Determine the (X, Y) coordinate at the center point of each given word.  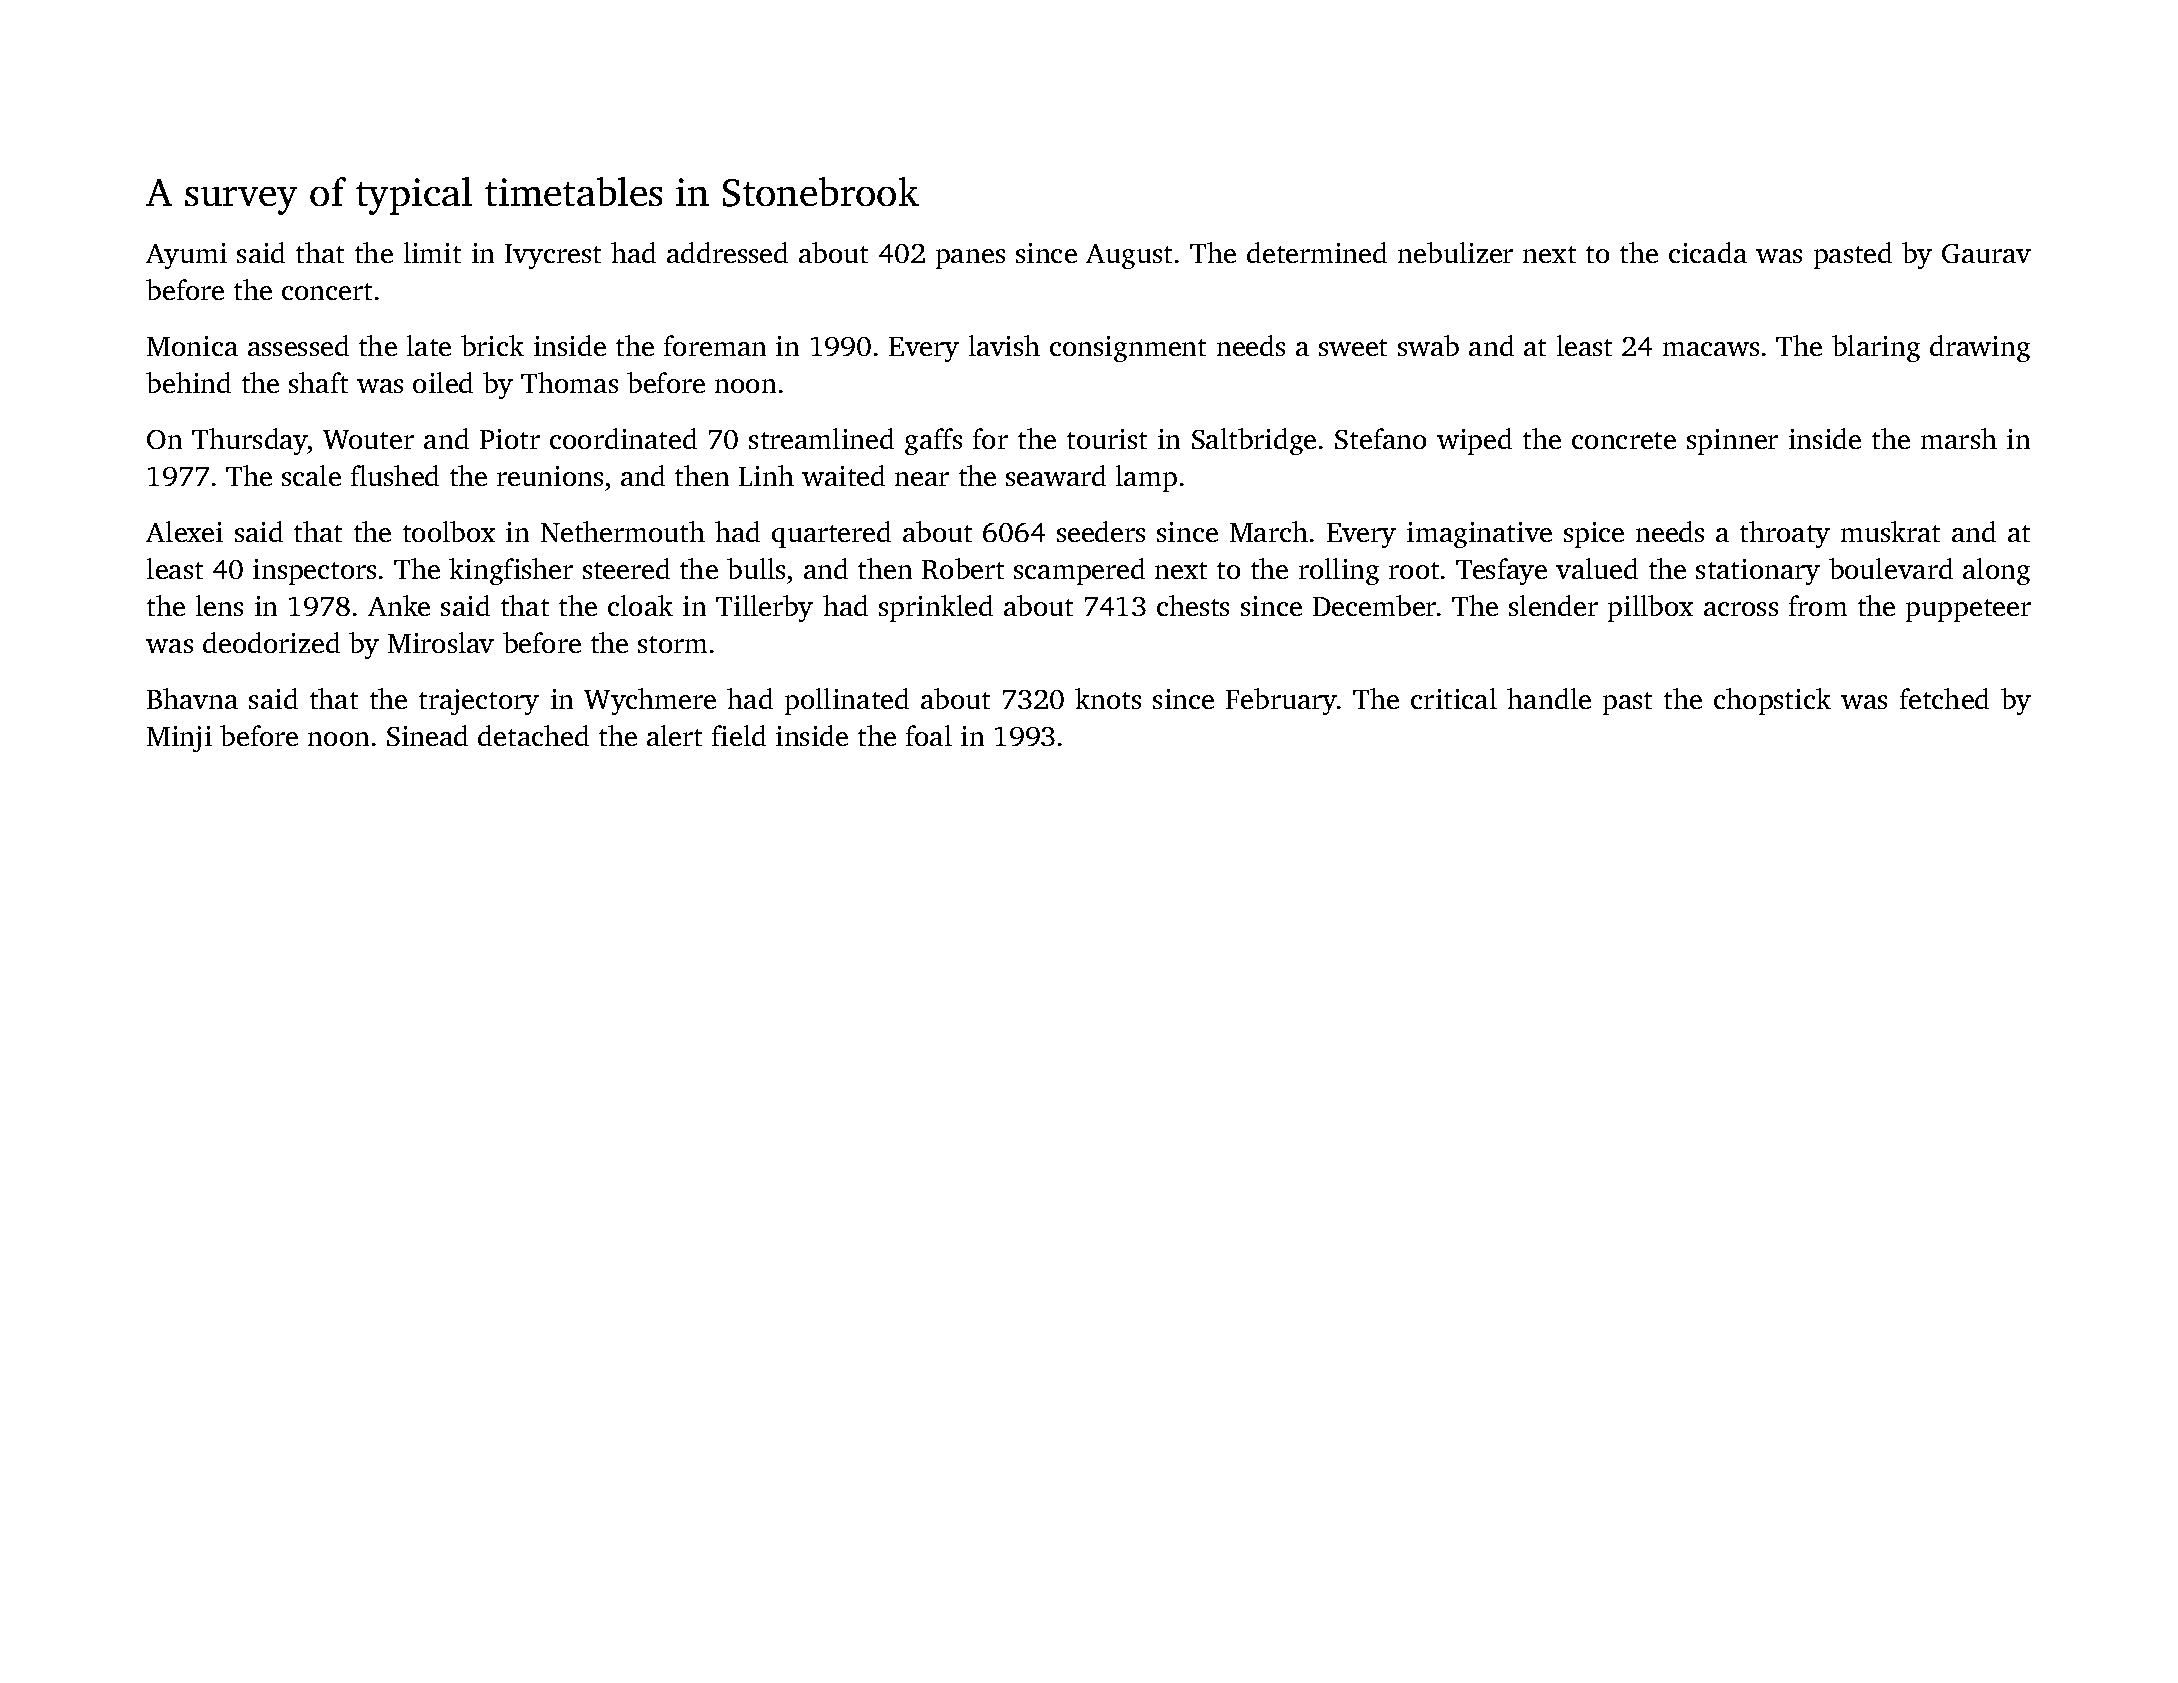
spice (1594, 535)
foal (929, 735)
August (1129, 256)
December (1374, 605)
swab (1428, 345)
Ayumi (186, 256)
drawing (1980, 348)
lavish (1004, 345)
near (922, 479)
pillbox (1650, 608)
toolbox (449, 531)
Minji (179, 739)
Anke (399, 605)
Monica (192, 346)
